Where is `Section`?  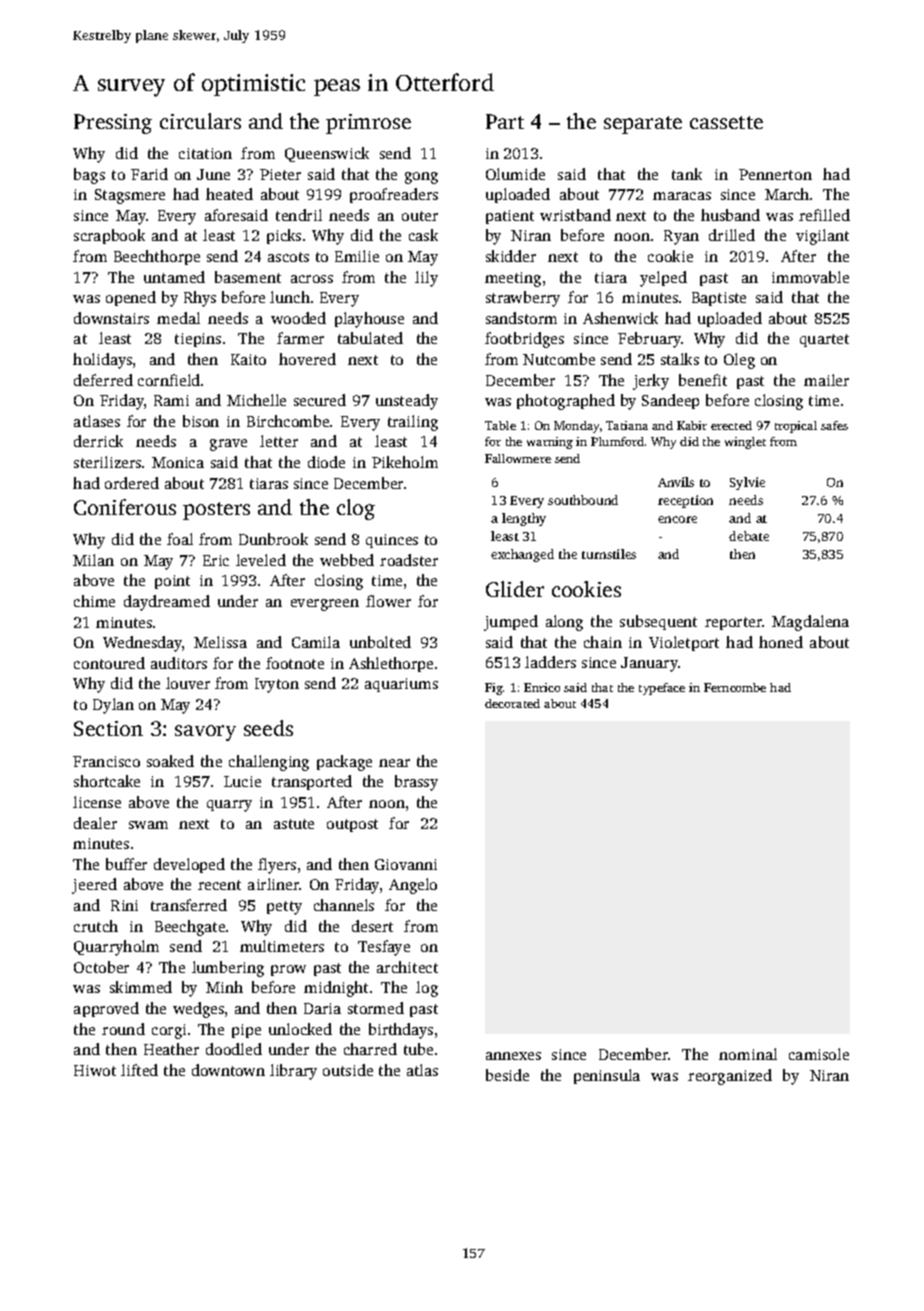
Section is located at coordinates (108, 728).
